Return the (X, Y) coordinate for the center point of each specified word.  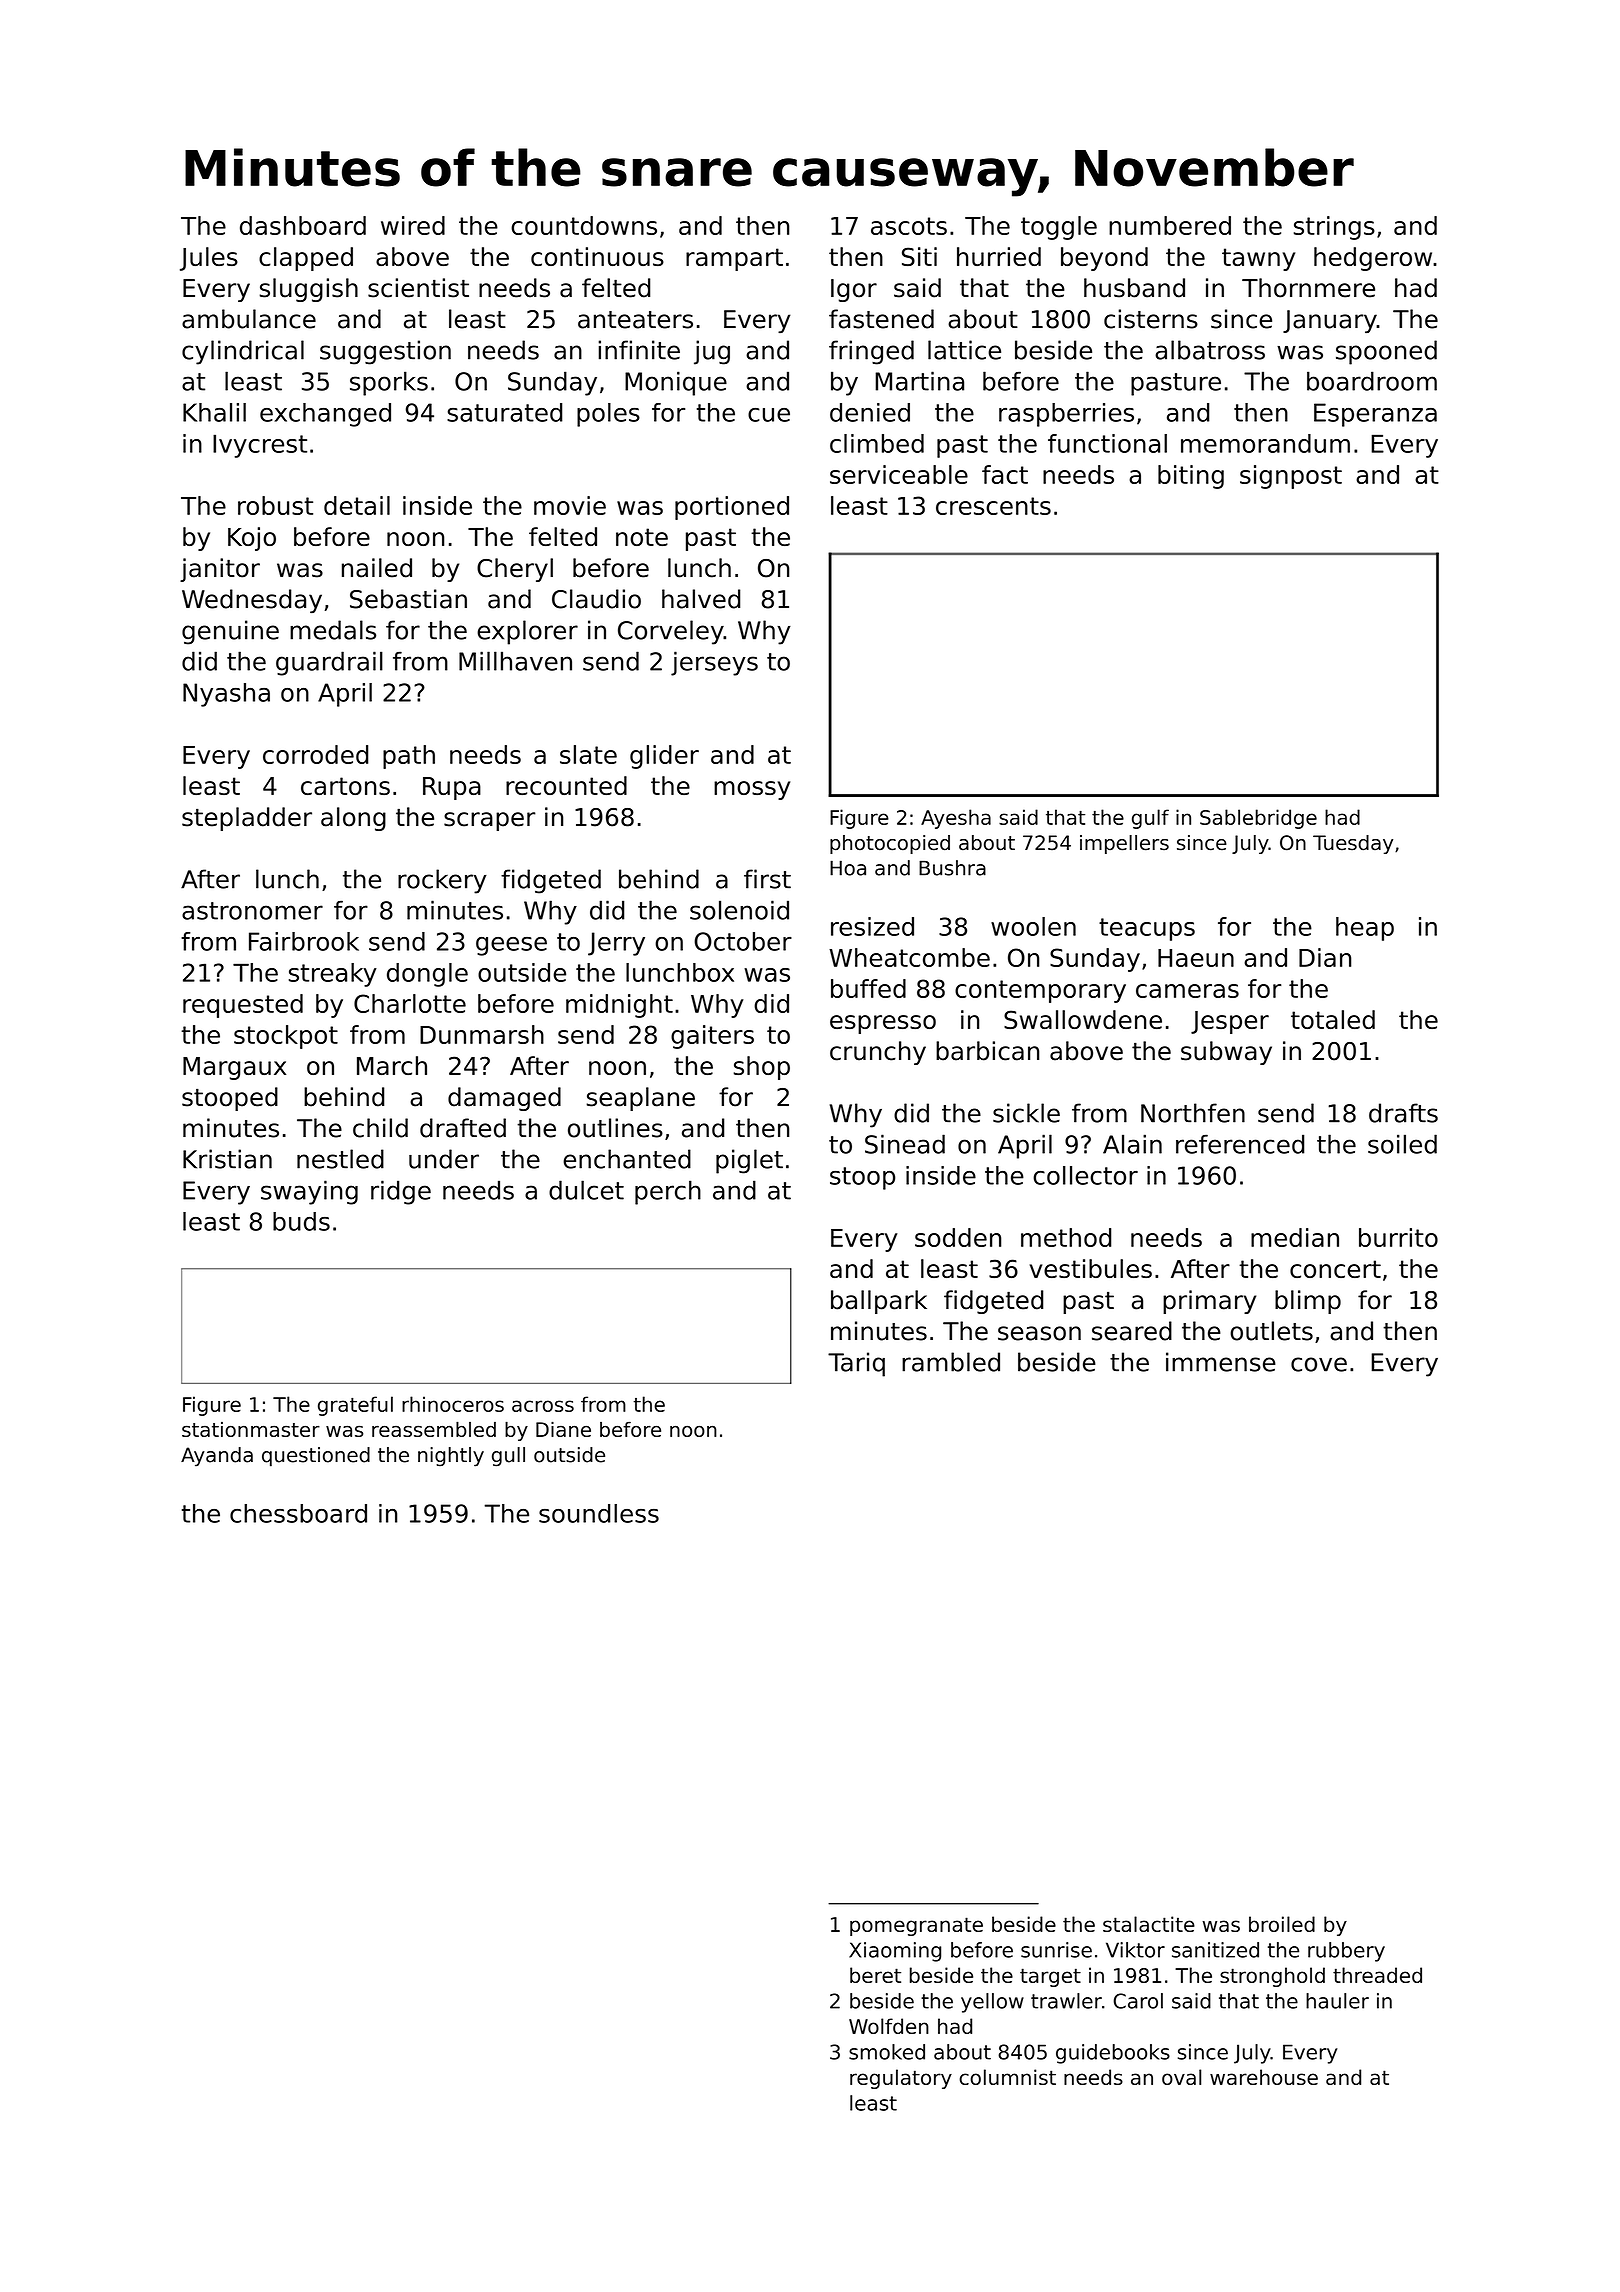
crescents (993, 506)
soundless (599, 1513)
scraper (490, 821)
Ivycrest (260, 446)
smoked (887, 2052)
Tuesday (1353, 844)
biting (1191, 477)
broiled (1282, 1924)
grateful (355, 1406)
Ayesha (956, 819)
